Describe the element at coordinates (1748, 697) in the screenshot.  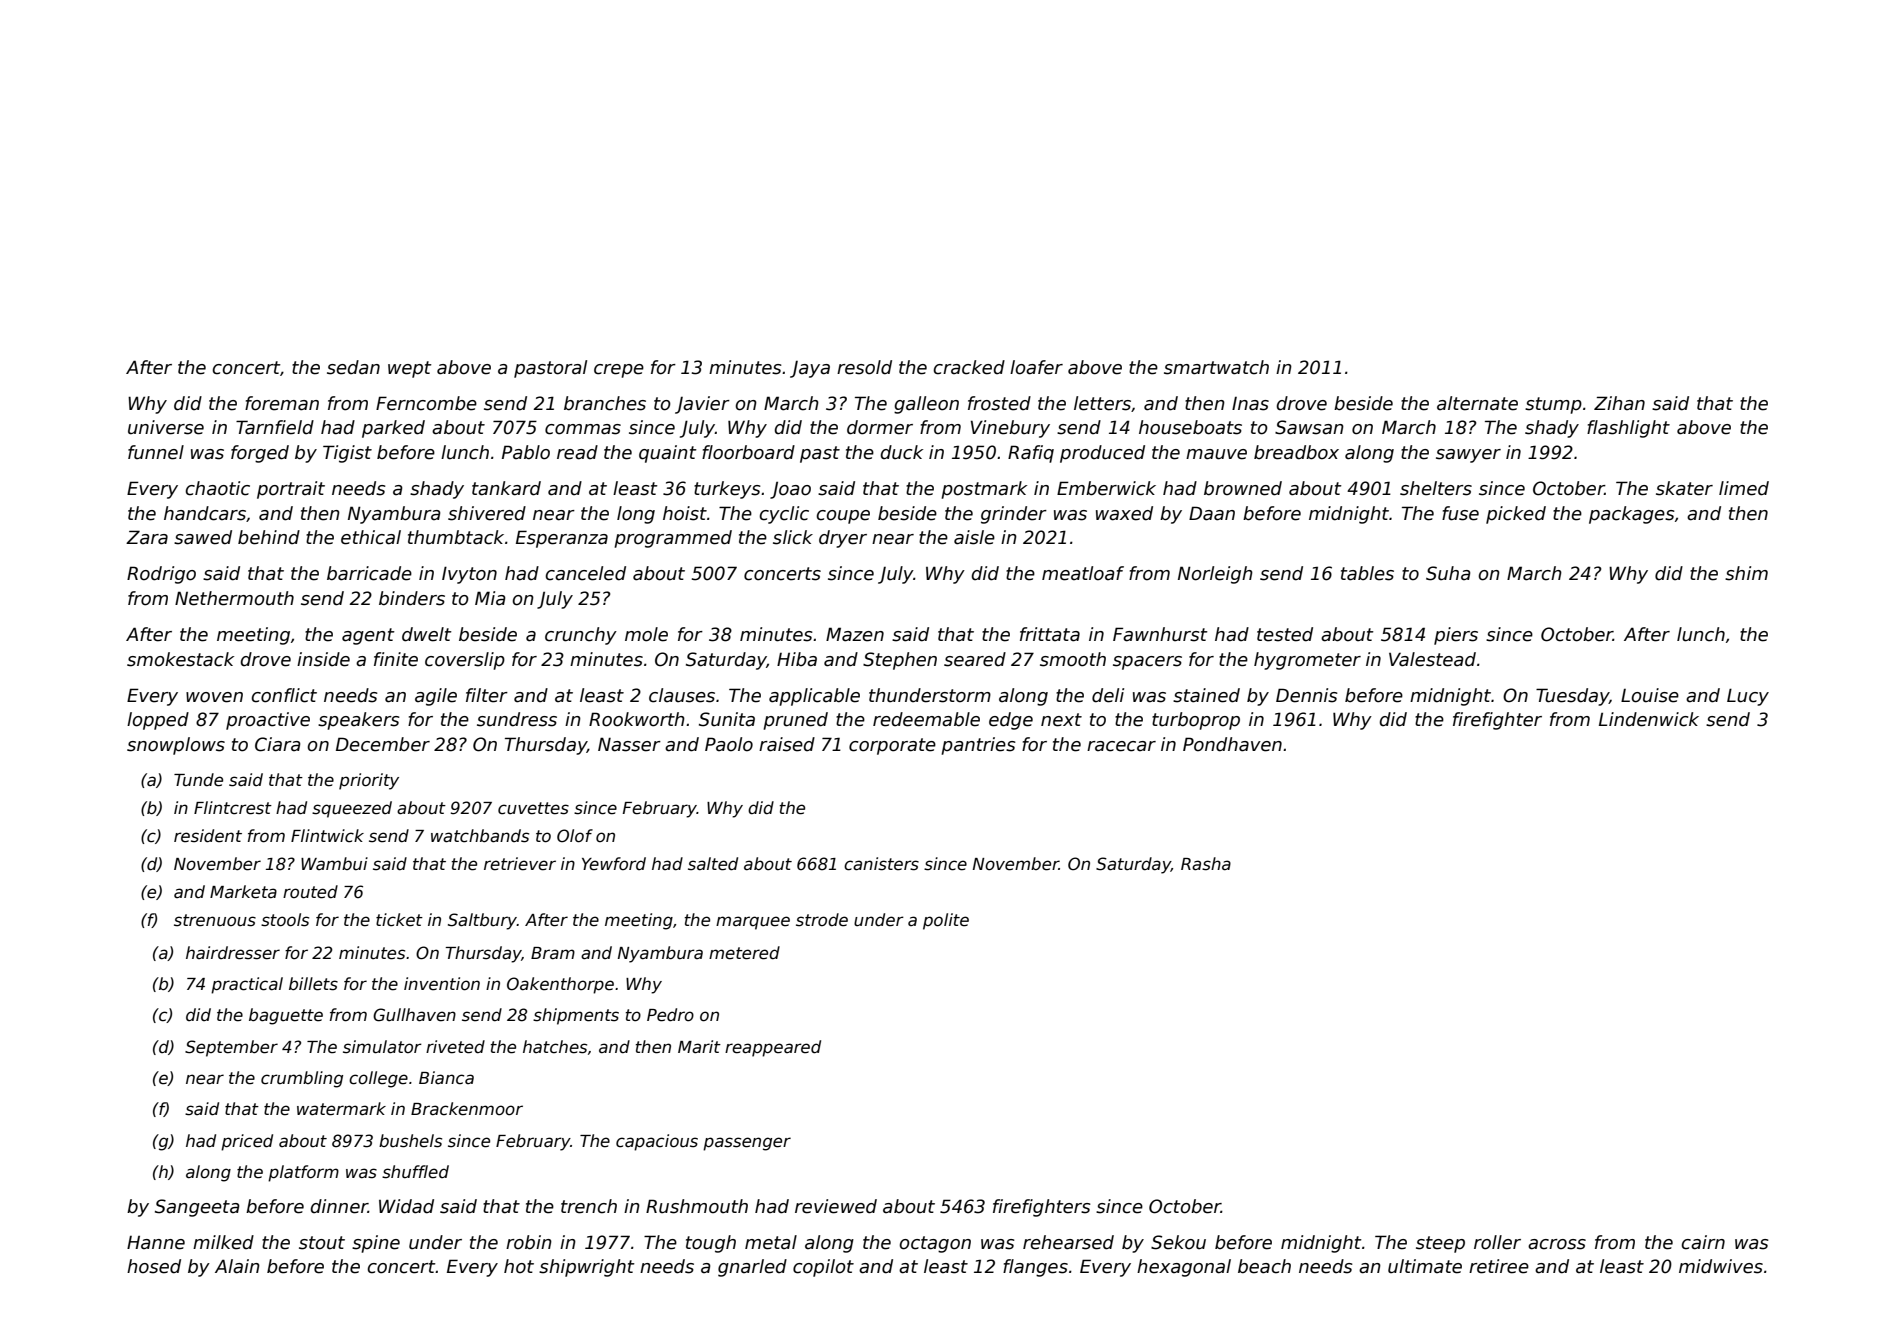
I see `Lucy` at that location.
